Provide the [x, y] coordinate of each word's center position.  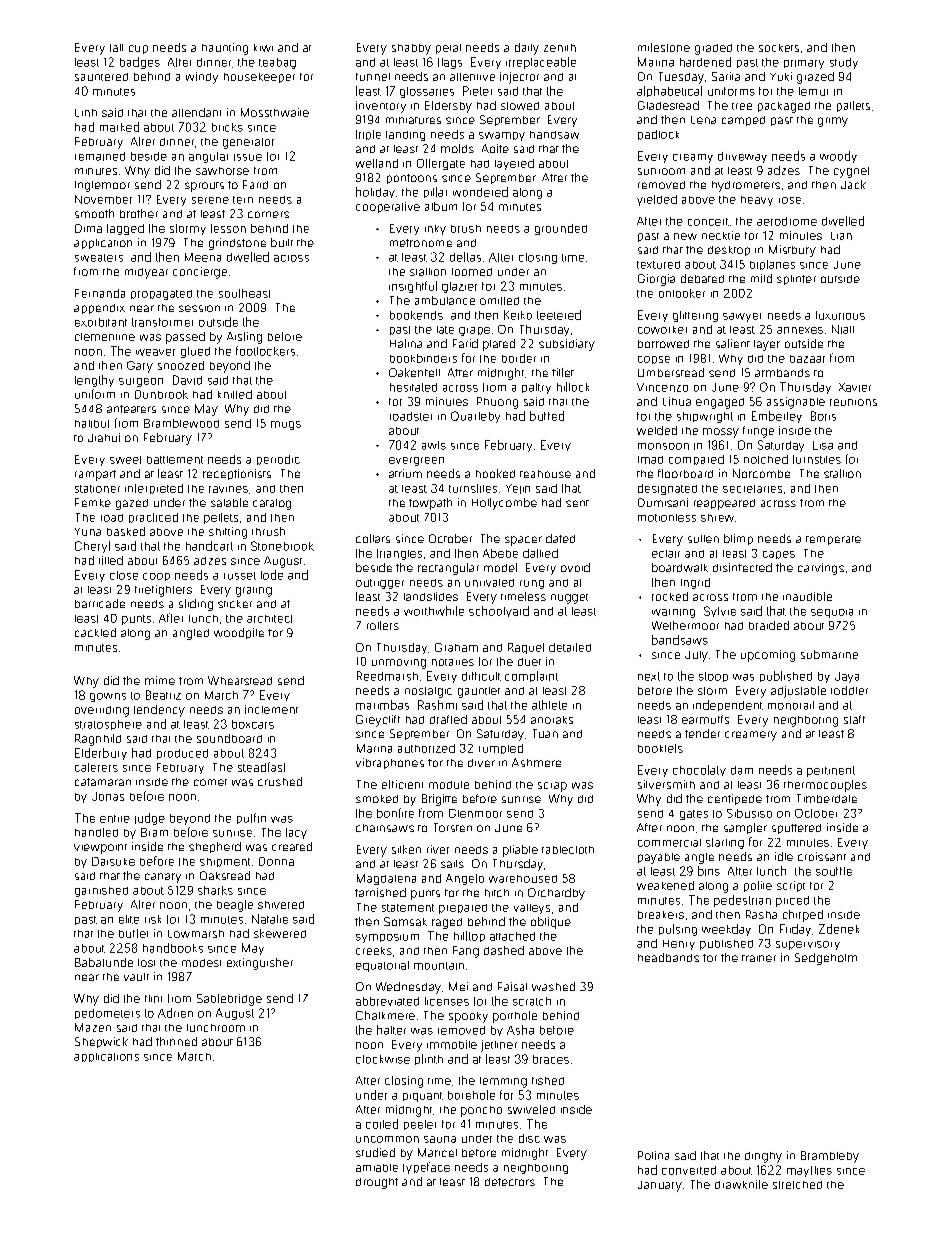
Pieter [477, 91]
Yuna [88, 532]
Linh [86, 113]
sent [577, 503]
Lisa [823, 445]
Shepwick [101, 1042]
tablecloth [568, 850]
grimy [833, 122]
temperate [833, 540]
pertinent [831, 771]
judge [150, 819]
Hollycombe [504, 504]
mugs [286, 425]
